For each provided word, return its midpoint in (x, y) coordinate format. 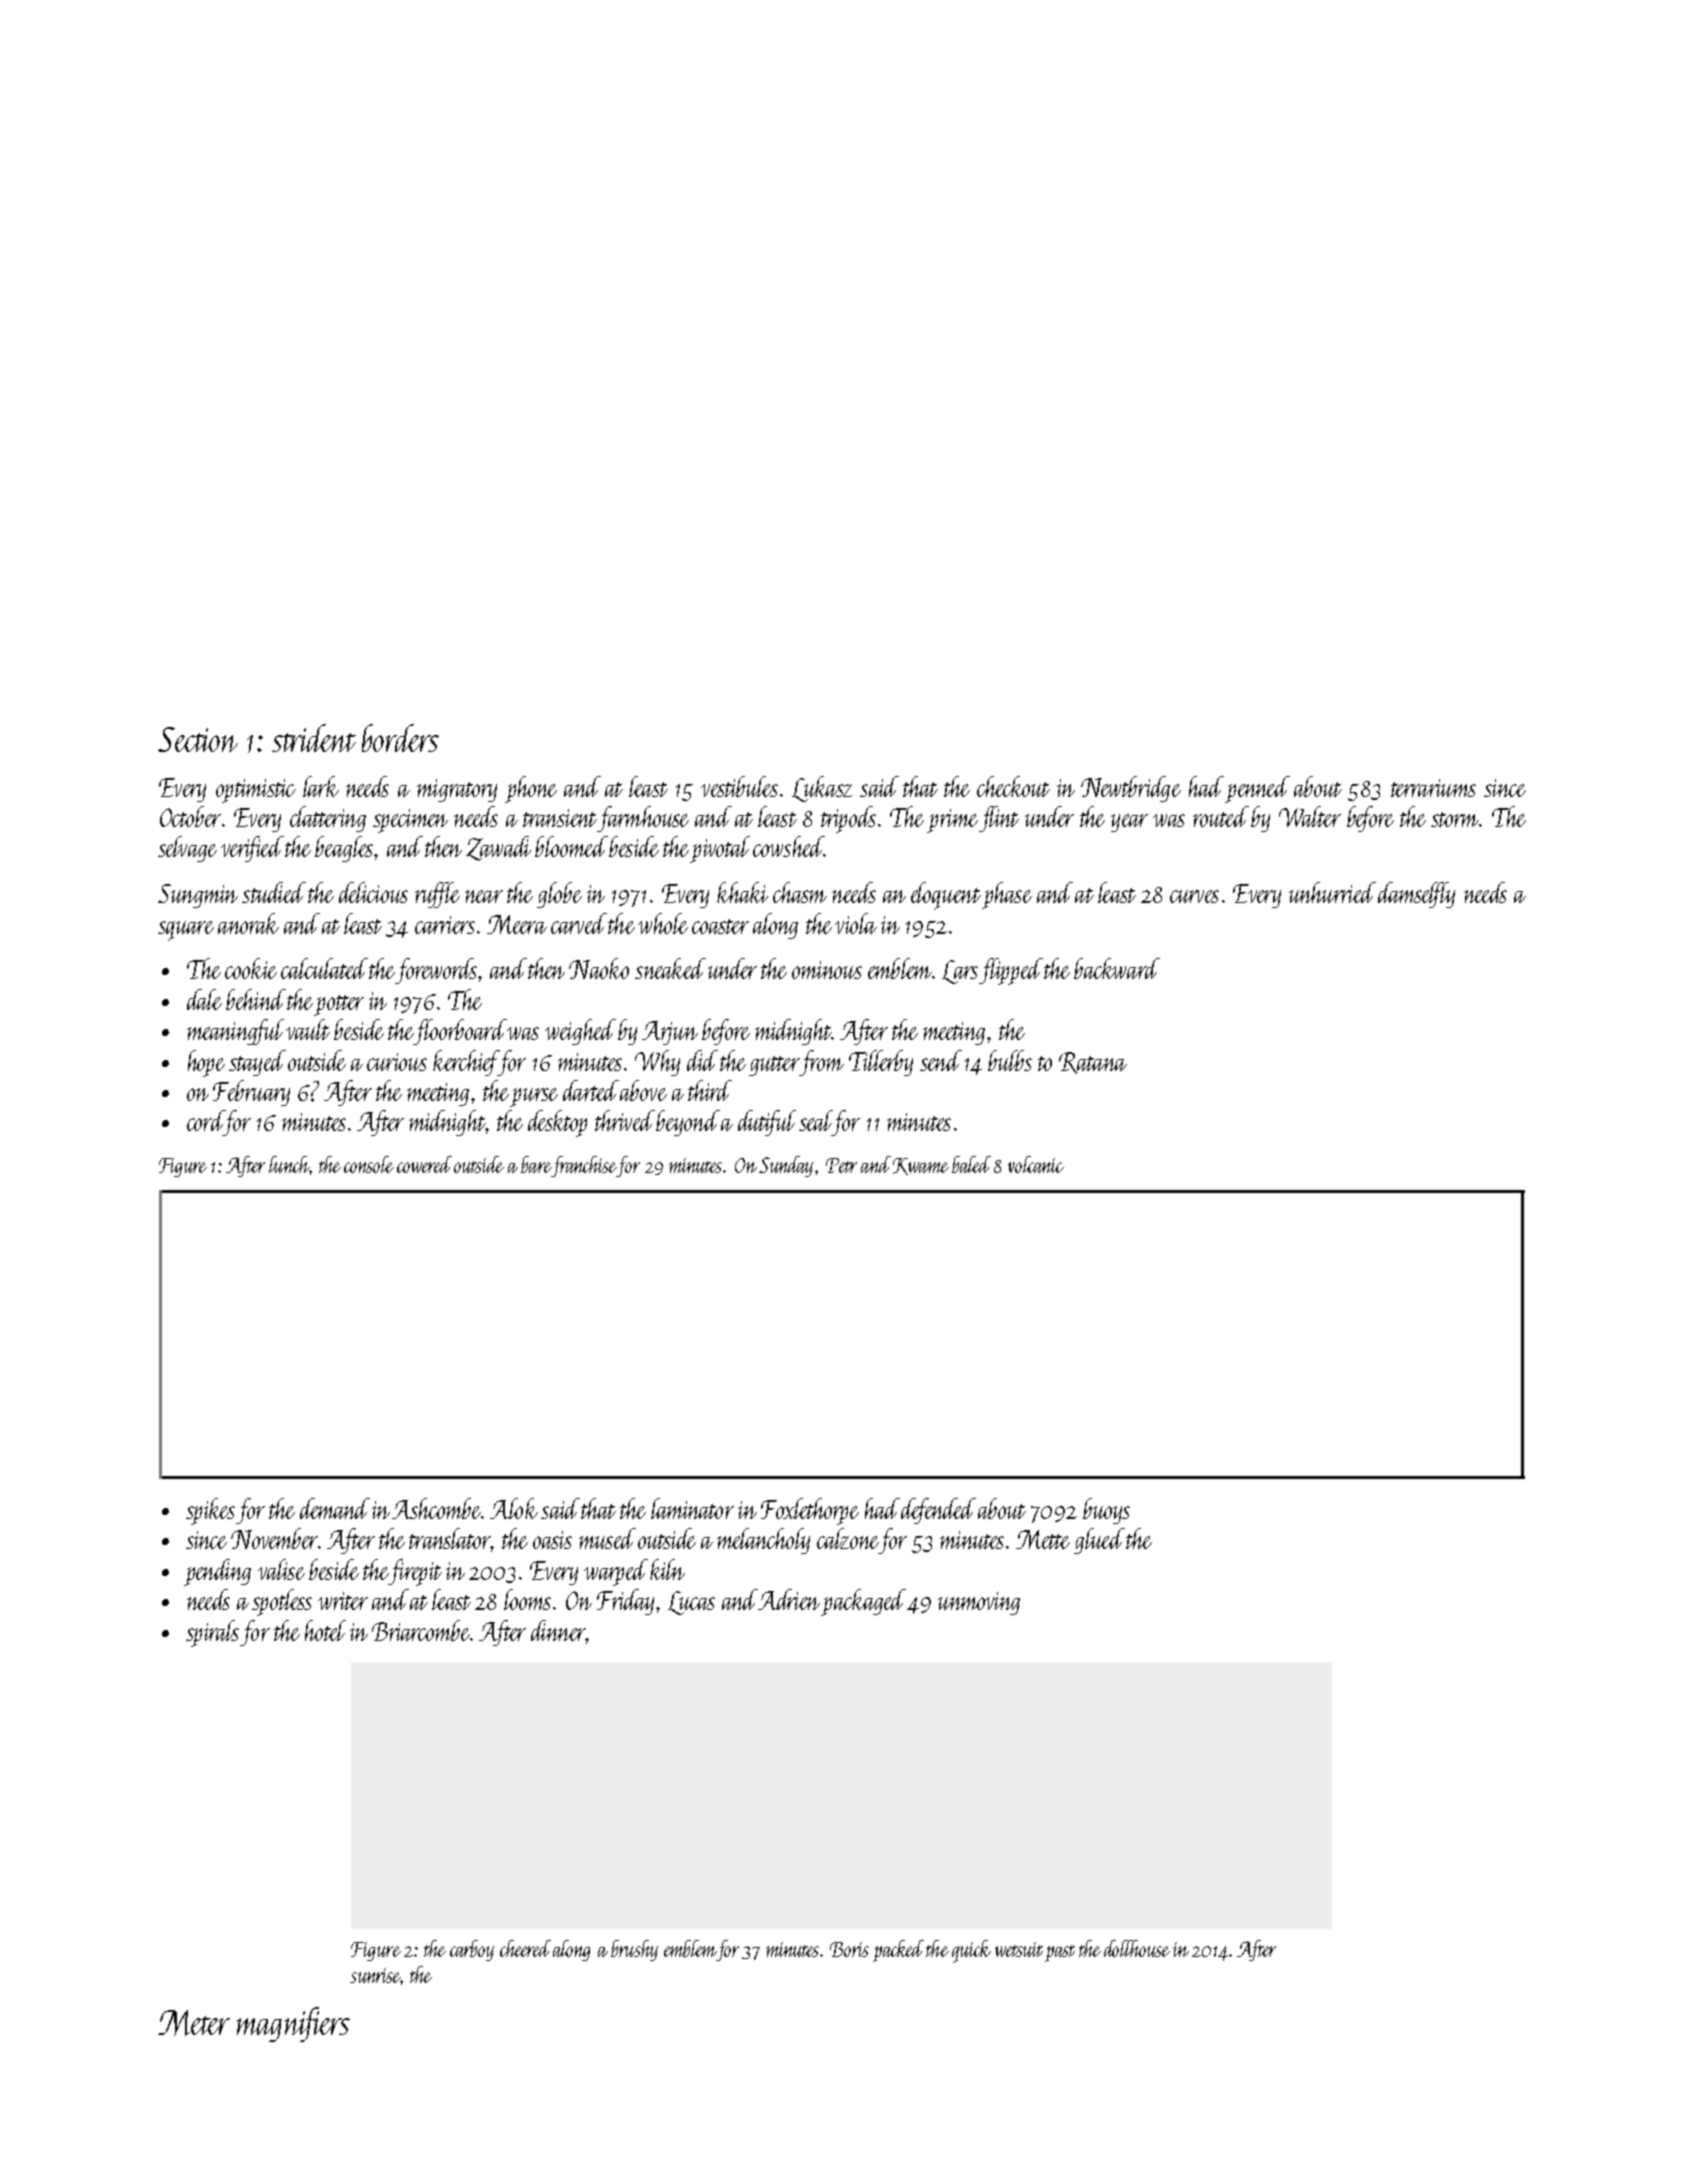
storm (1455, 819)
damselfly (1416, 895)
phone (531, 789)
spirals (212, 1633)
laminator (692, 1508)
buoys (1106, 1511)
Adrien (789, 1599)
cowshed (788, 846)
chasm (800, 892)
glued (1099, 1541)
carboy (472, 1950)
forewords (436, 971)
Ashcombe (437, 1508)
